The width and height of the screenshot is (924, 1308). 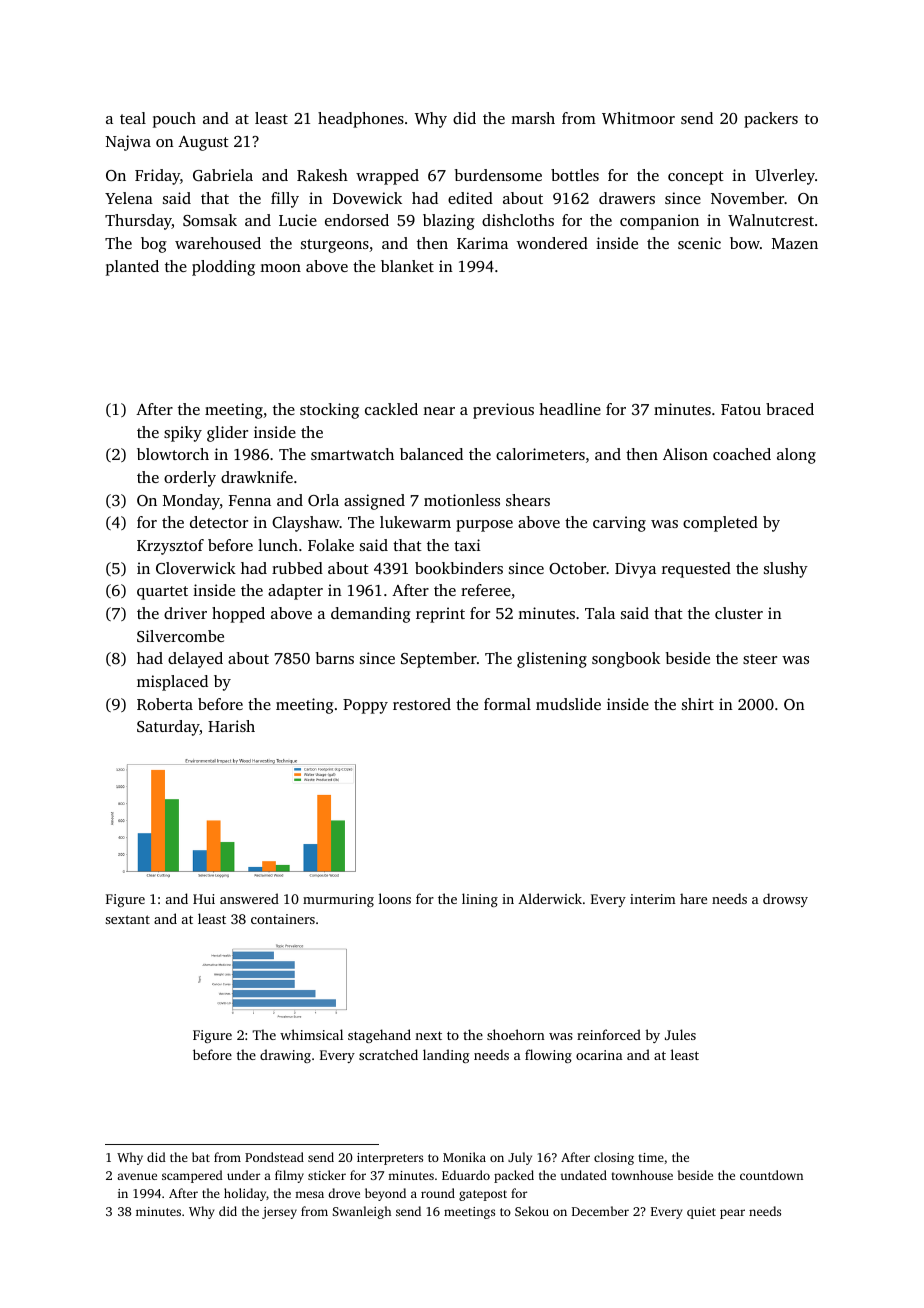 I want to click on avenue, so click(x=137, y=1176).
